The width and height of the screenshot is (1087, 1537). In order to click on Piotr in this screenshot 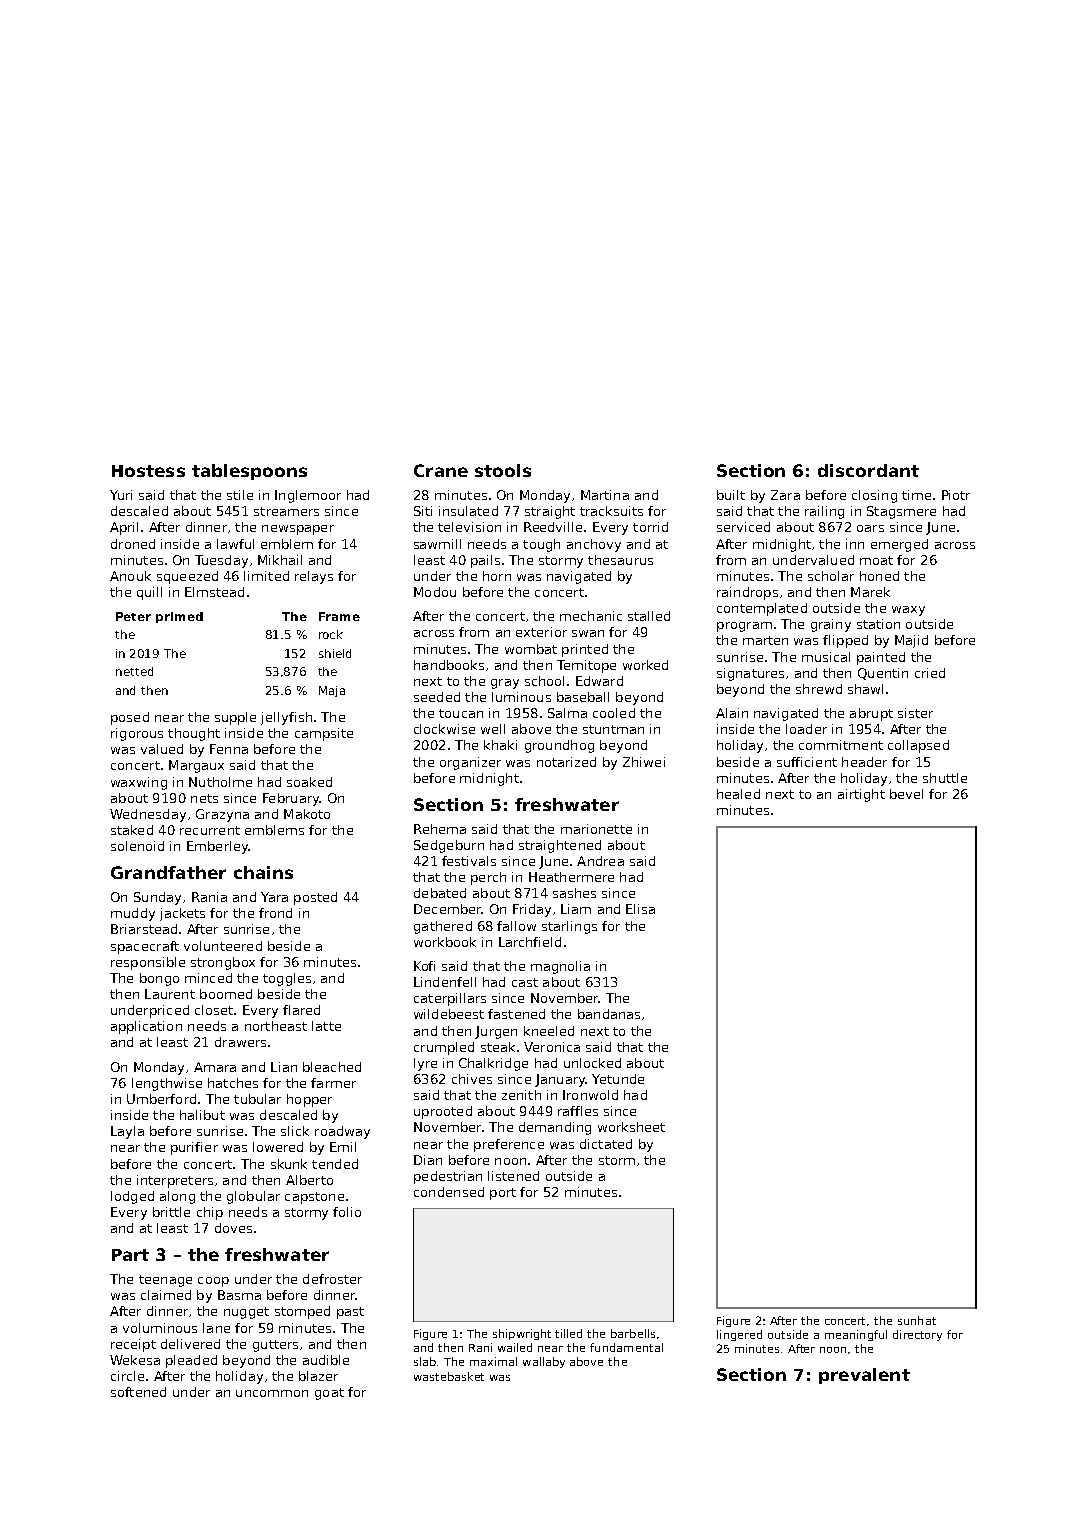, I will do `click(956, 495)`.
